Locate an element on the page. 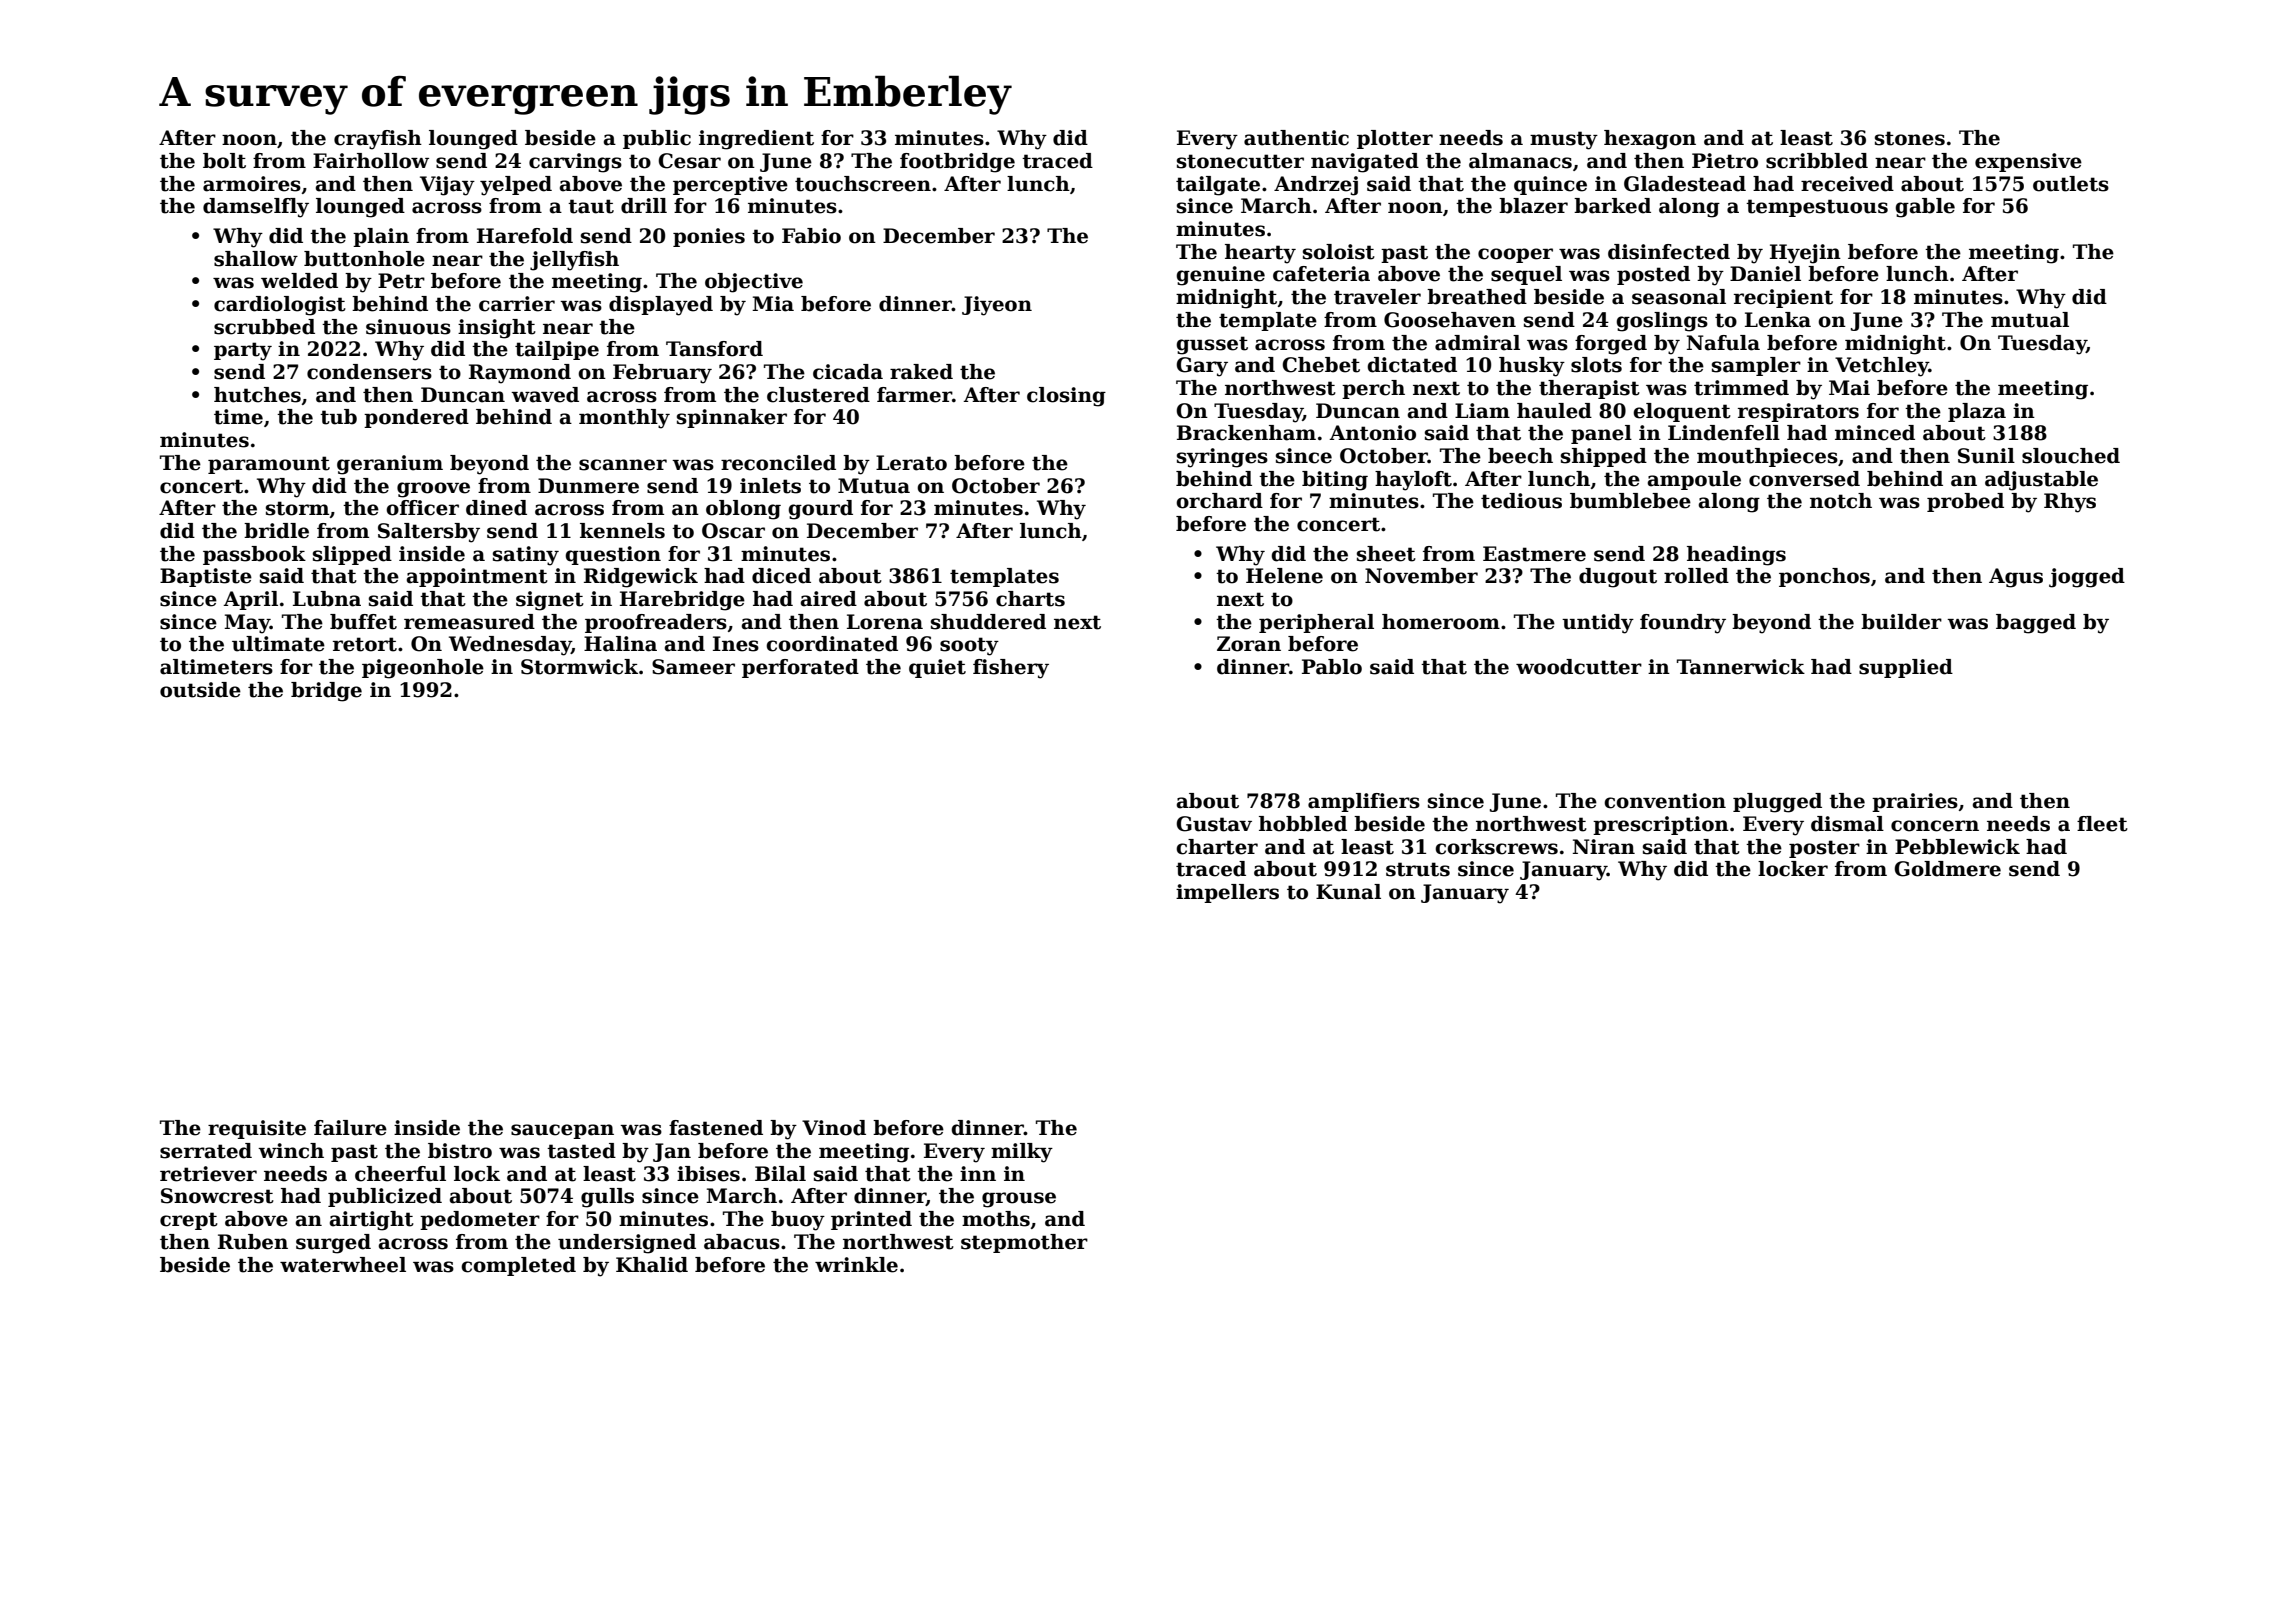 The image size is (2292, 1620). carvings is located at coordinates (575, 163).
